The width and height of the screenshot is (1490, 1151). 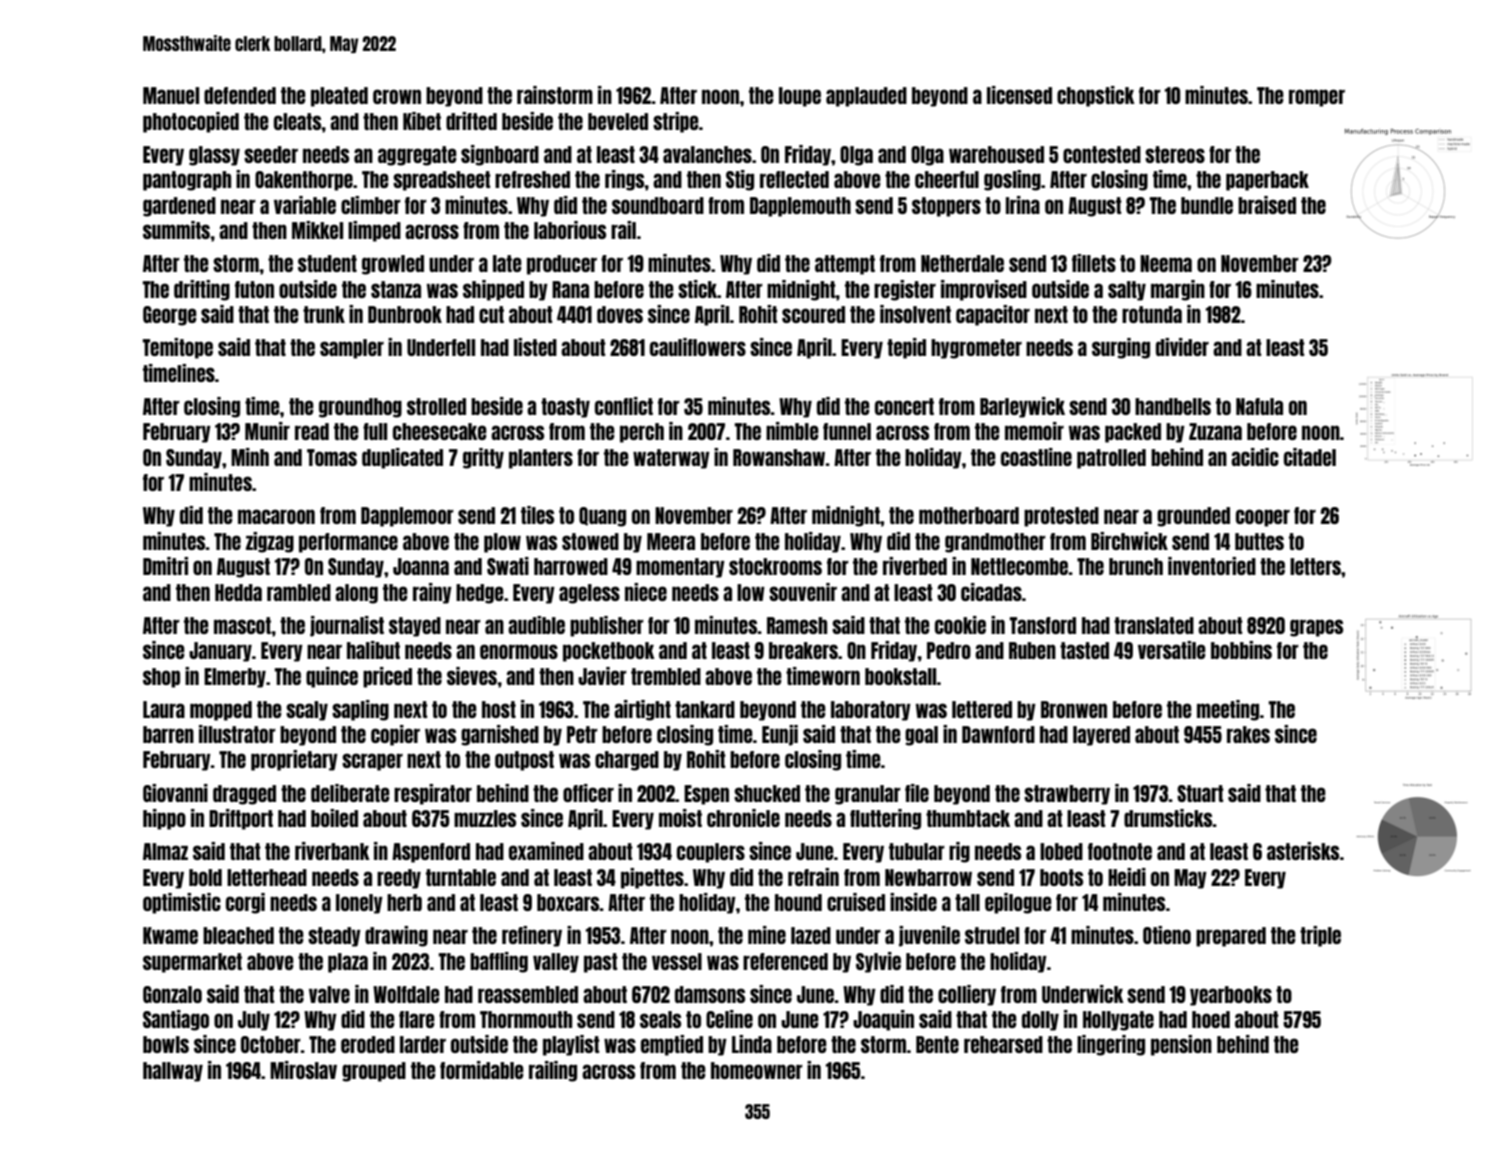 What do you see at coordinates (1067, 795) in the screenshot?
I see `strawberry` at bounding box center [1067, 795].
